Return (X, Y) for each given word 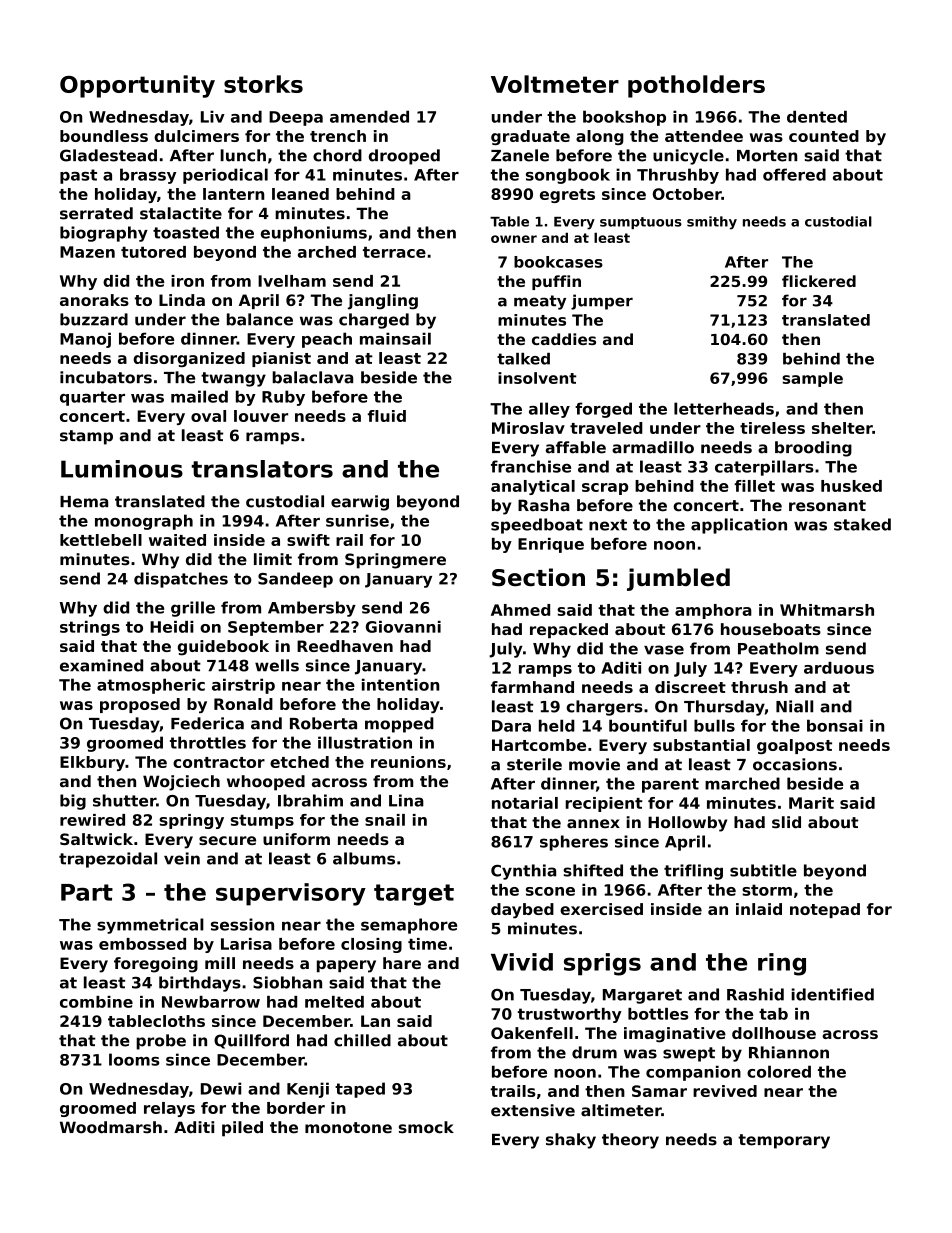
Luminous (122, 469)
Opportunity (137, 86)
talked (523, 359)
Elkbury (92, 763)
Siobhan (287, 982)
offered (794, 174)
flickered (819, 281)
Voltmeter (555, 84)
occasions (795, 764)
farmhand (532, 687)
